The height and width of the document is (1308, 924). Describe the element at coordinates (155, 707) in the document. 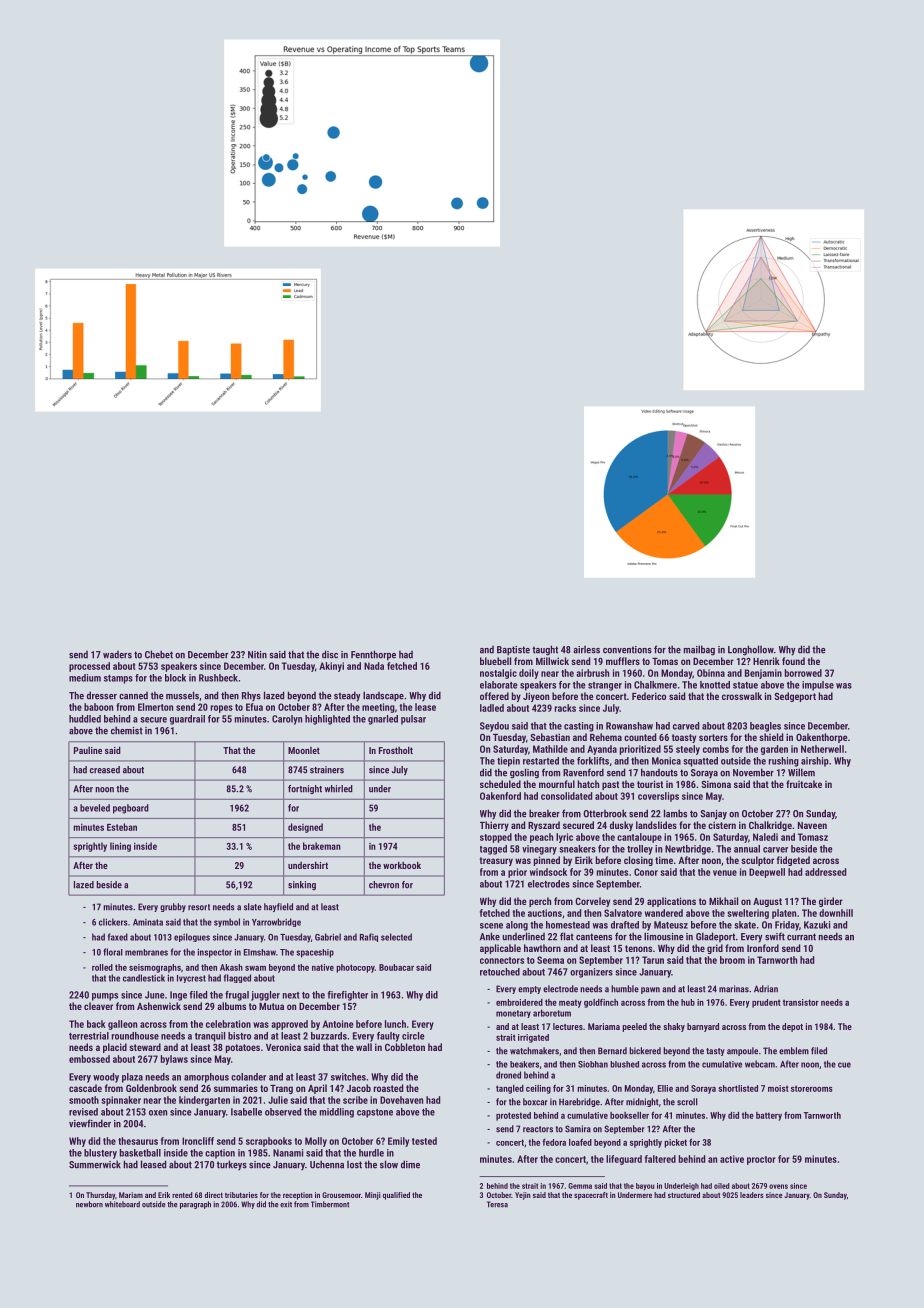

I see `Elmerton` at that location.
